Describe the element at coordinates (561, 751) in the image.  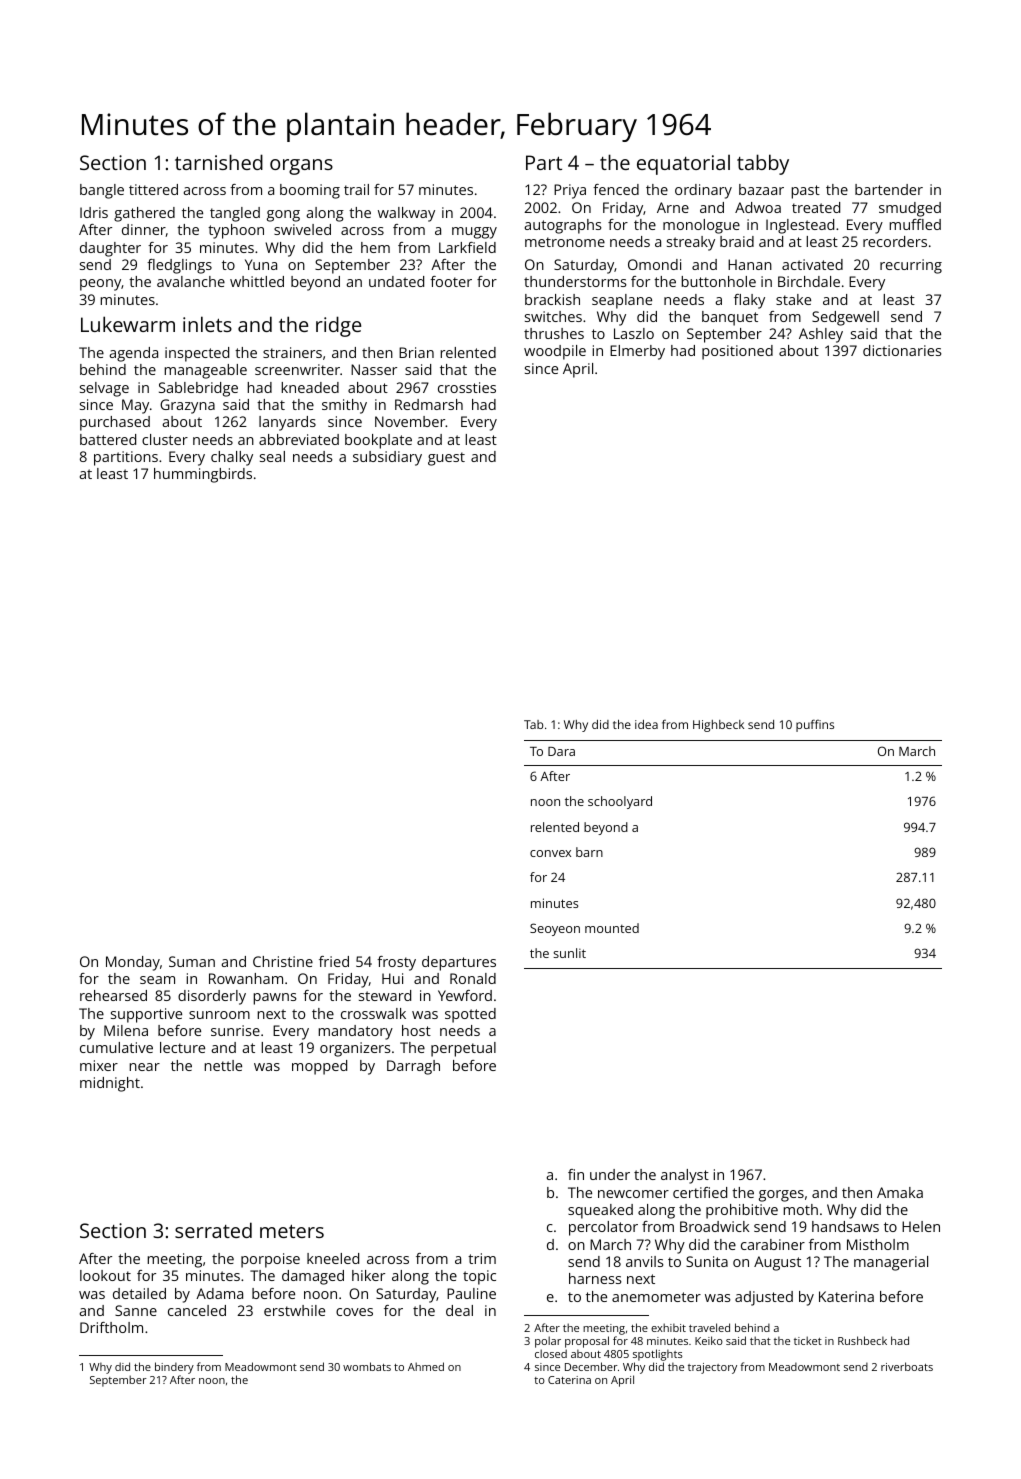
I see `Dara` at that location.
